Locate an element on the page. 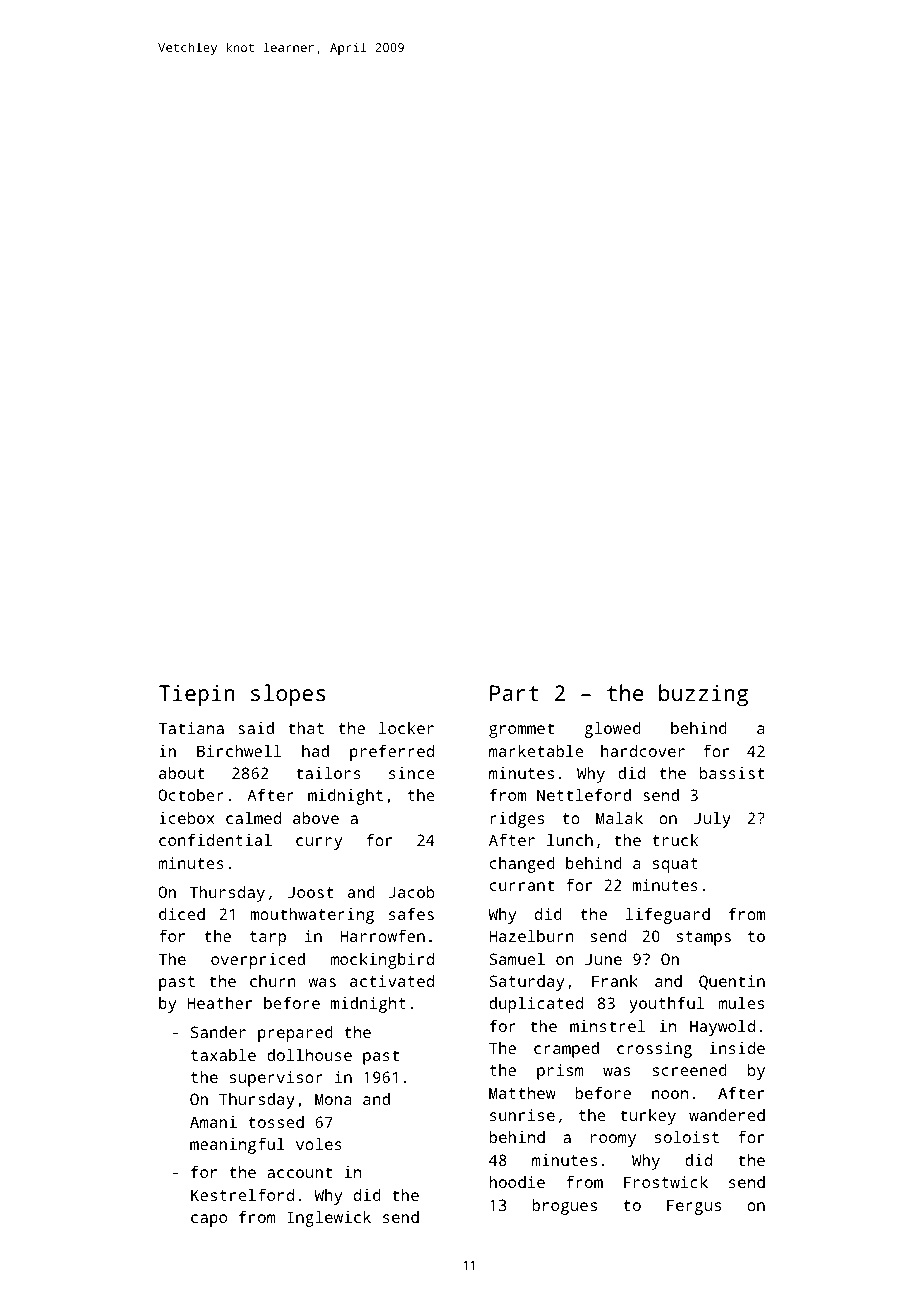 The image size is (924, 1311). glowed is located at coordinates (613, 730).
